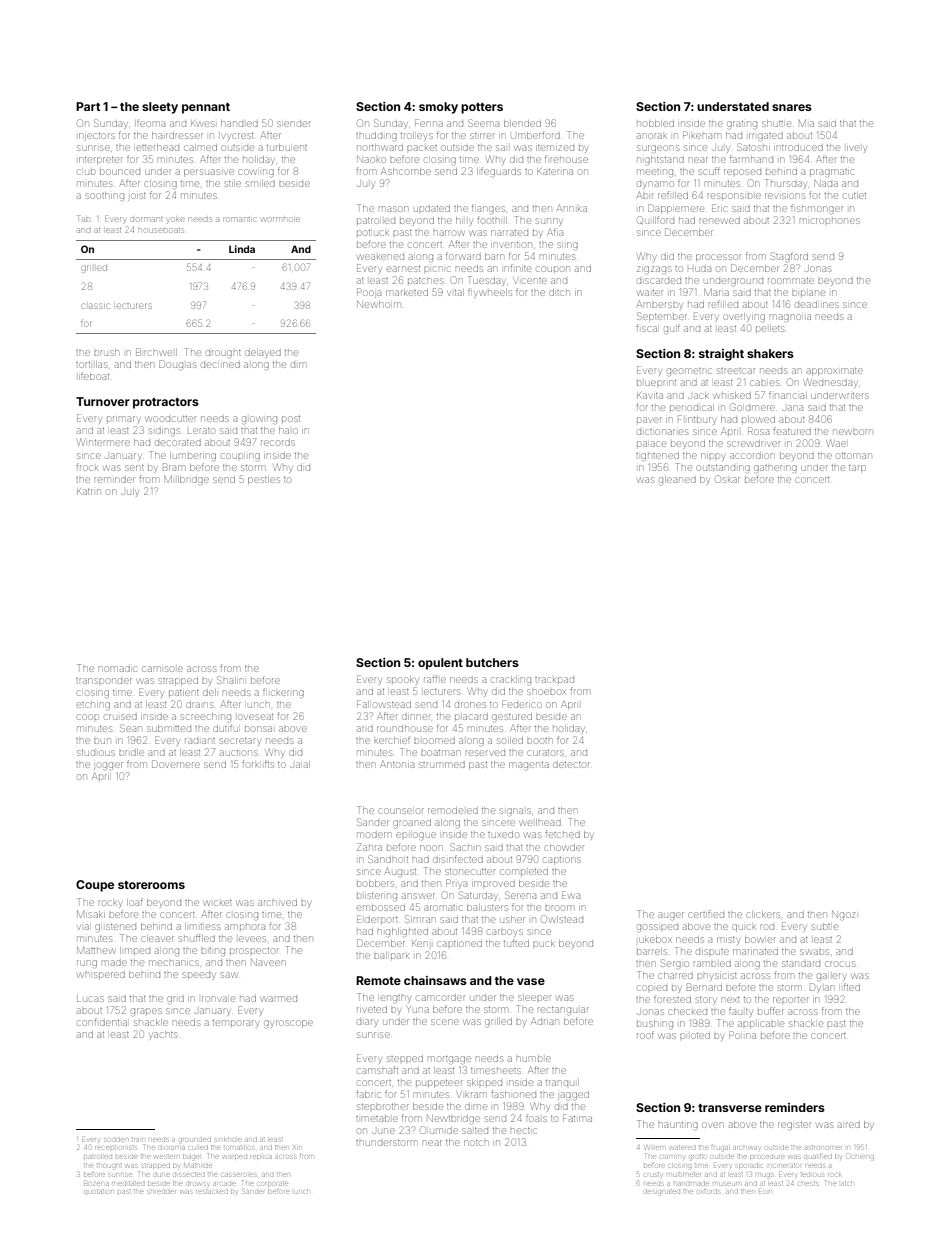  Describe the element at coordinates (381, 257) in the screenshot. I see `weakened` at that location.
